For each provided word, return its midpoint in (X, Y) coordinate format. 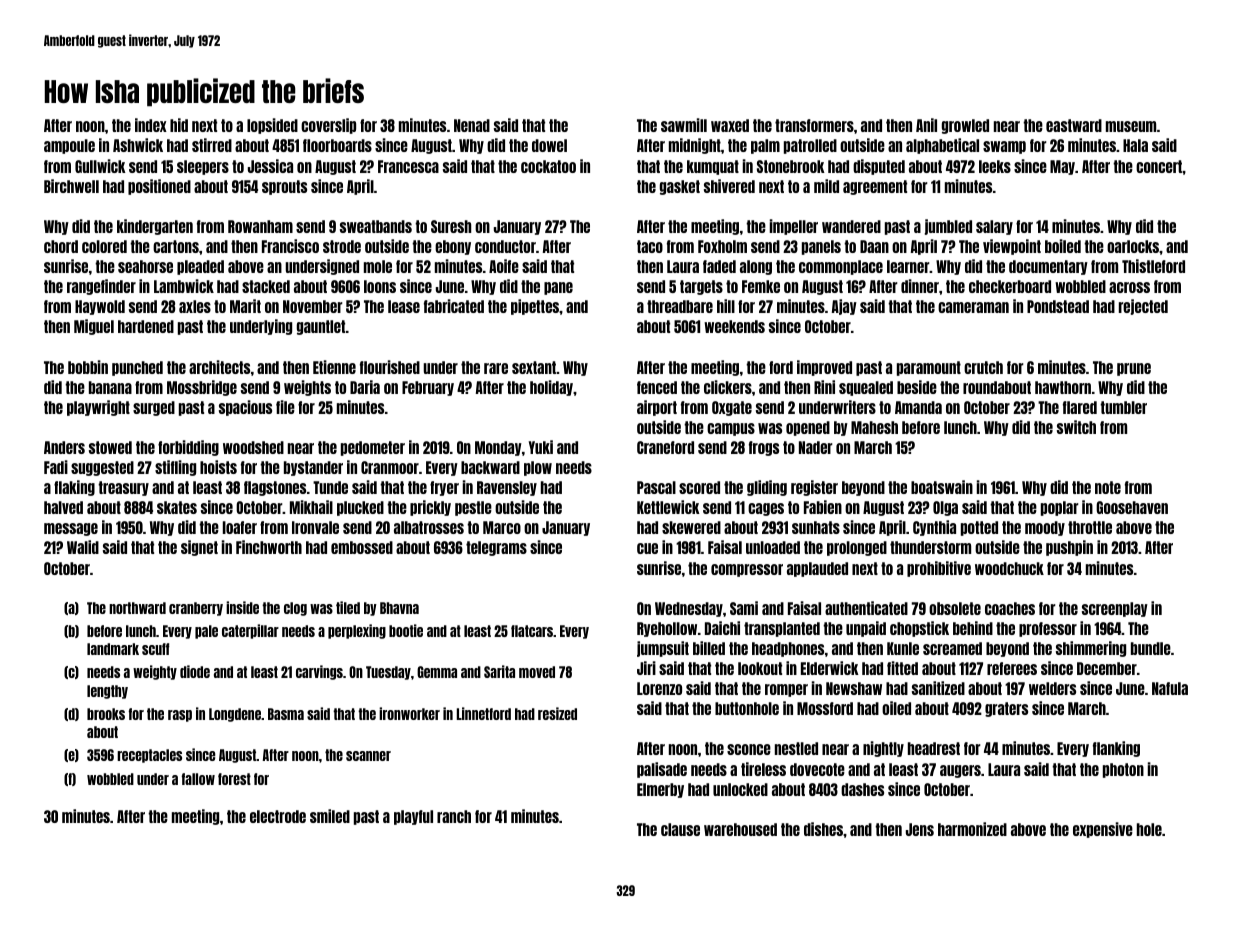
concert (1159, 166)
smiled (330, 816)
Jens (920, 829)
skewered (691, 527)
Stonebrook (791, 166)
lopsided (272, 126)
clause (680, 829)
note (1108, 487)
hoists (218, 467)
